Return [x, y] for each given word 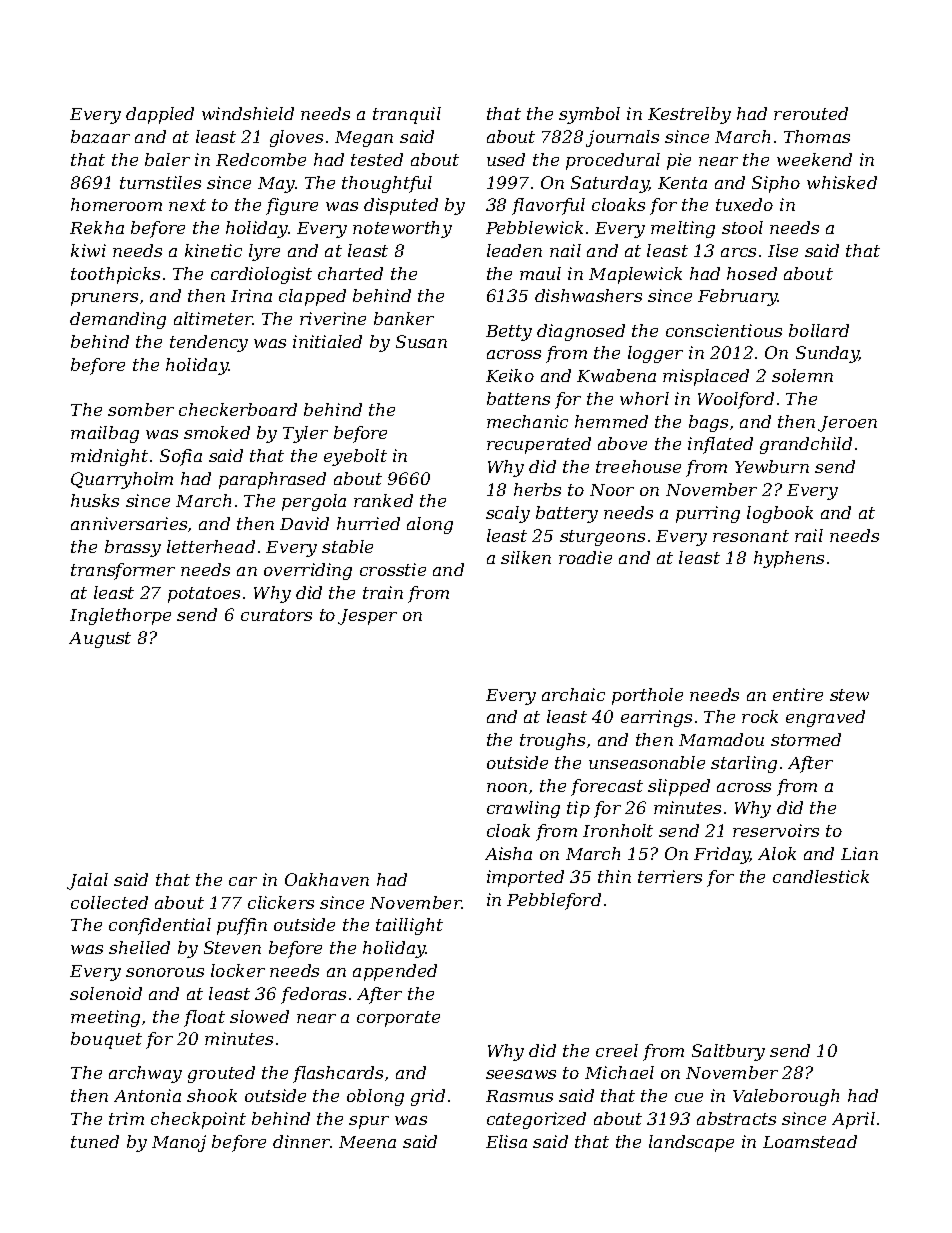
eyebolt [355, 457]
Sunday [827, 354]
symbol [589, 115]
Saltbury [728, 1052]
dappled [160, 115]
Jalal [87, 881]
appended [395, 972]
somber [141, 409]
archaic [573, 694]
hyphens [789, 559]
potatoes [204, 595]
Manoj [179, 1143]
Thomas [817, 136]
